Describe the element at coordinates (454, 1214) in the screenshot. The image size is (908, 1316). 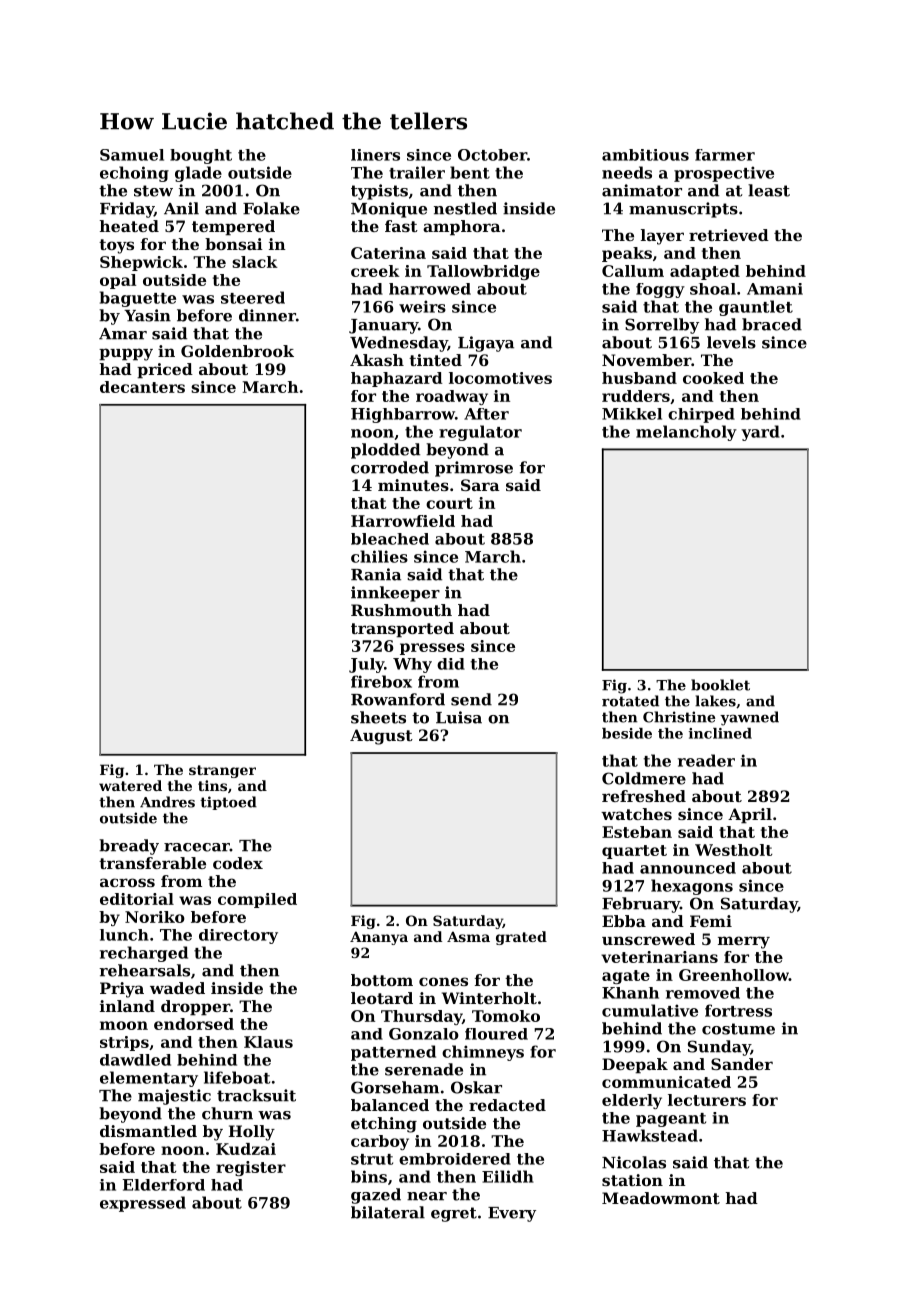
I see `egret` at that location.
